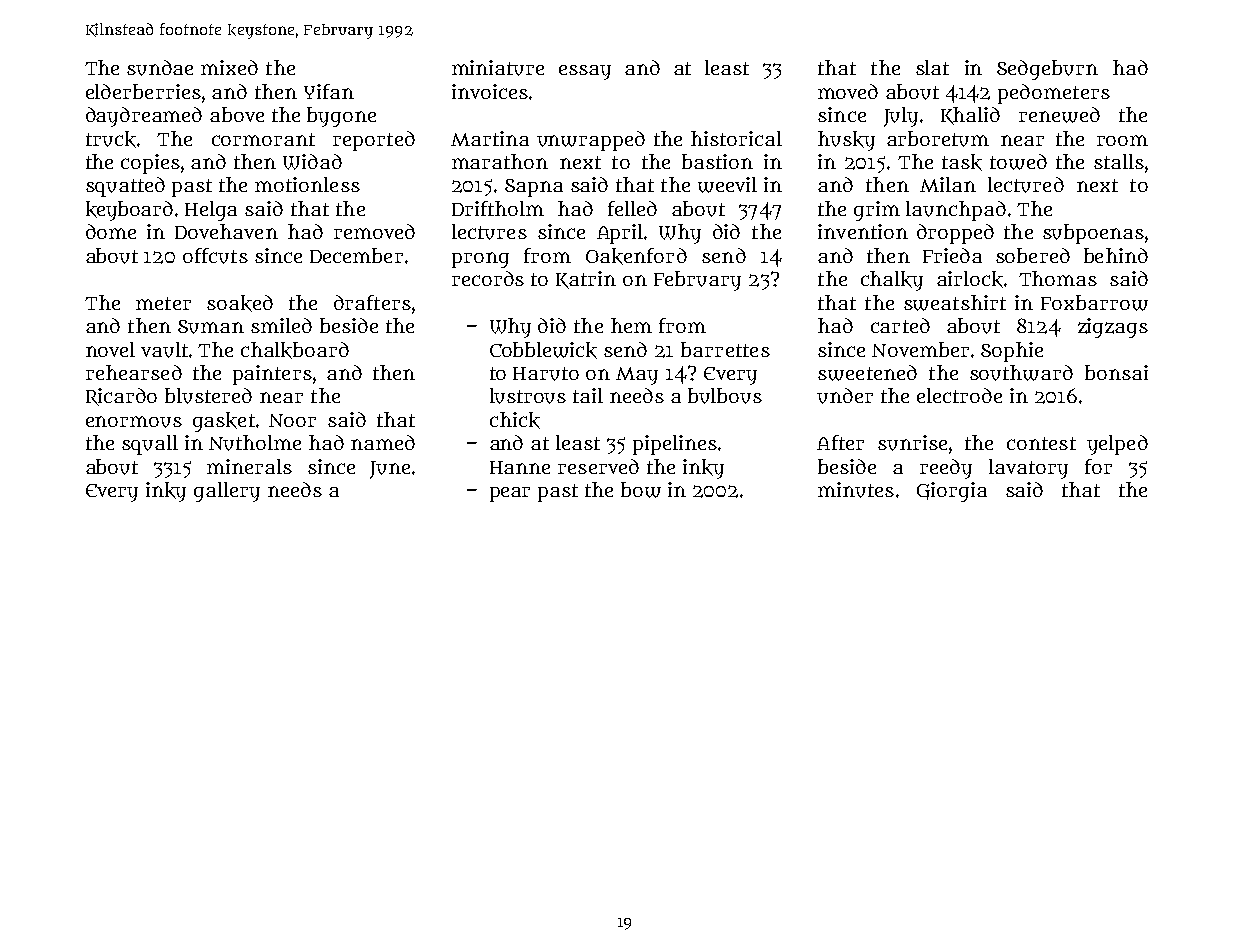  What do you see at coordinates (920, 349) in the screenshot?
I see `November` at bounding box center [920, 349].
